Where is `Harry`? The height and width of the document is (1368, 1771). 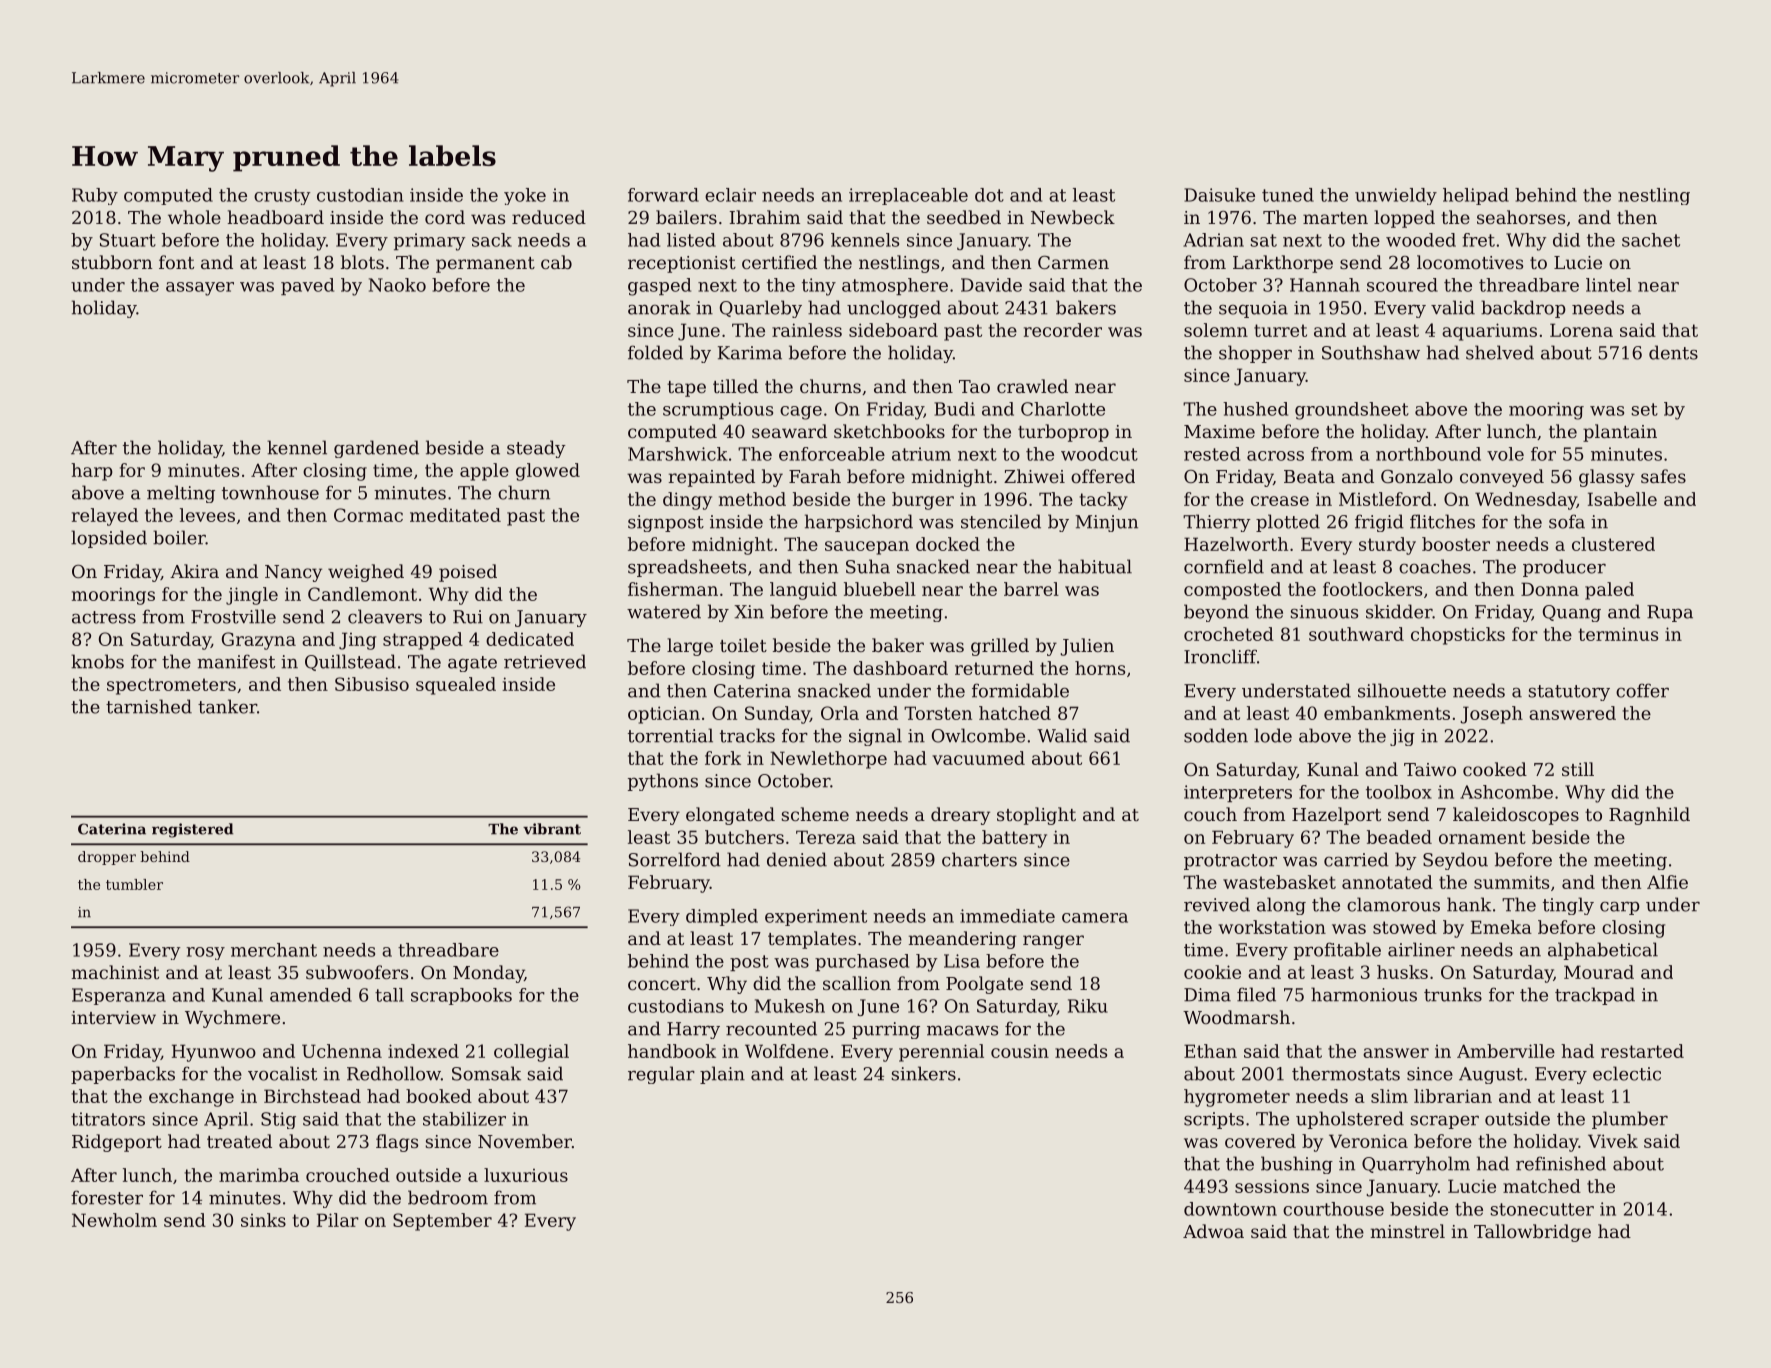
Harry is located at coordinates (693, 1030).
